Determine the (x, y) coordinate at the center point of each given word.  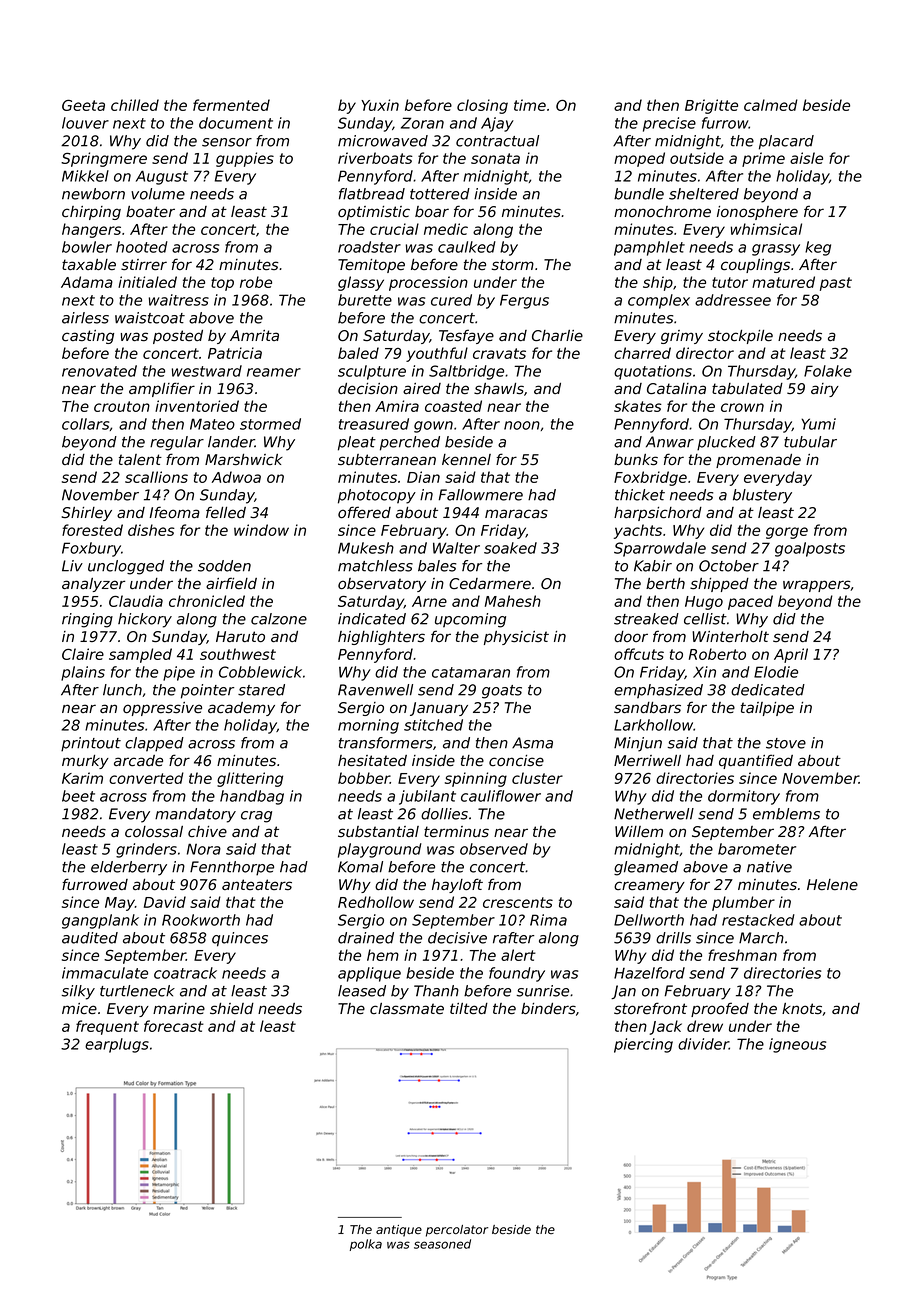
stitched (433, 725)
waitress (179, 300)
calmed (771, 105)
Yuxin (380, 105)
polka (366, 1245)
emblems (786, 814)
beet (78, 796)
